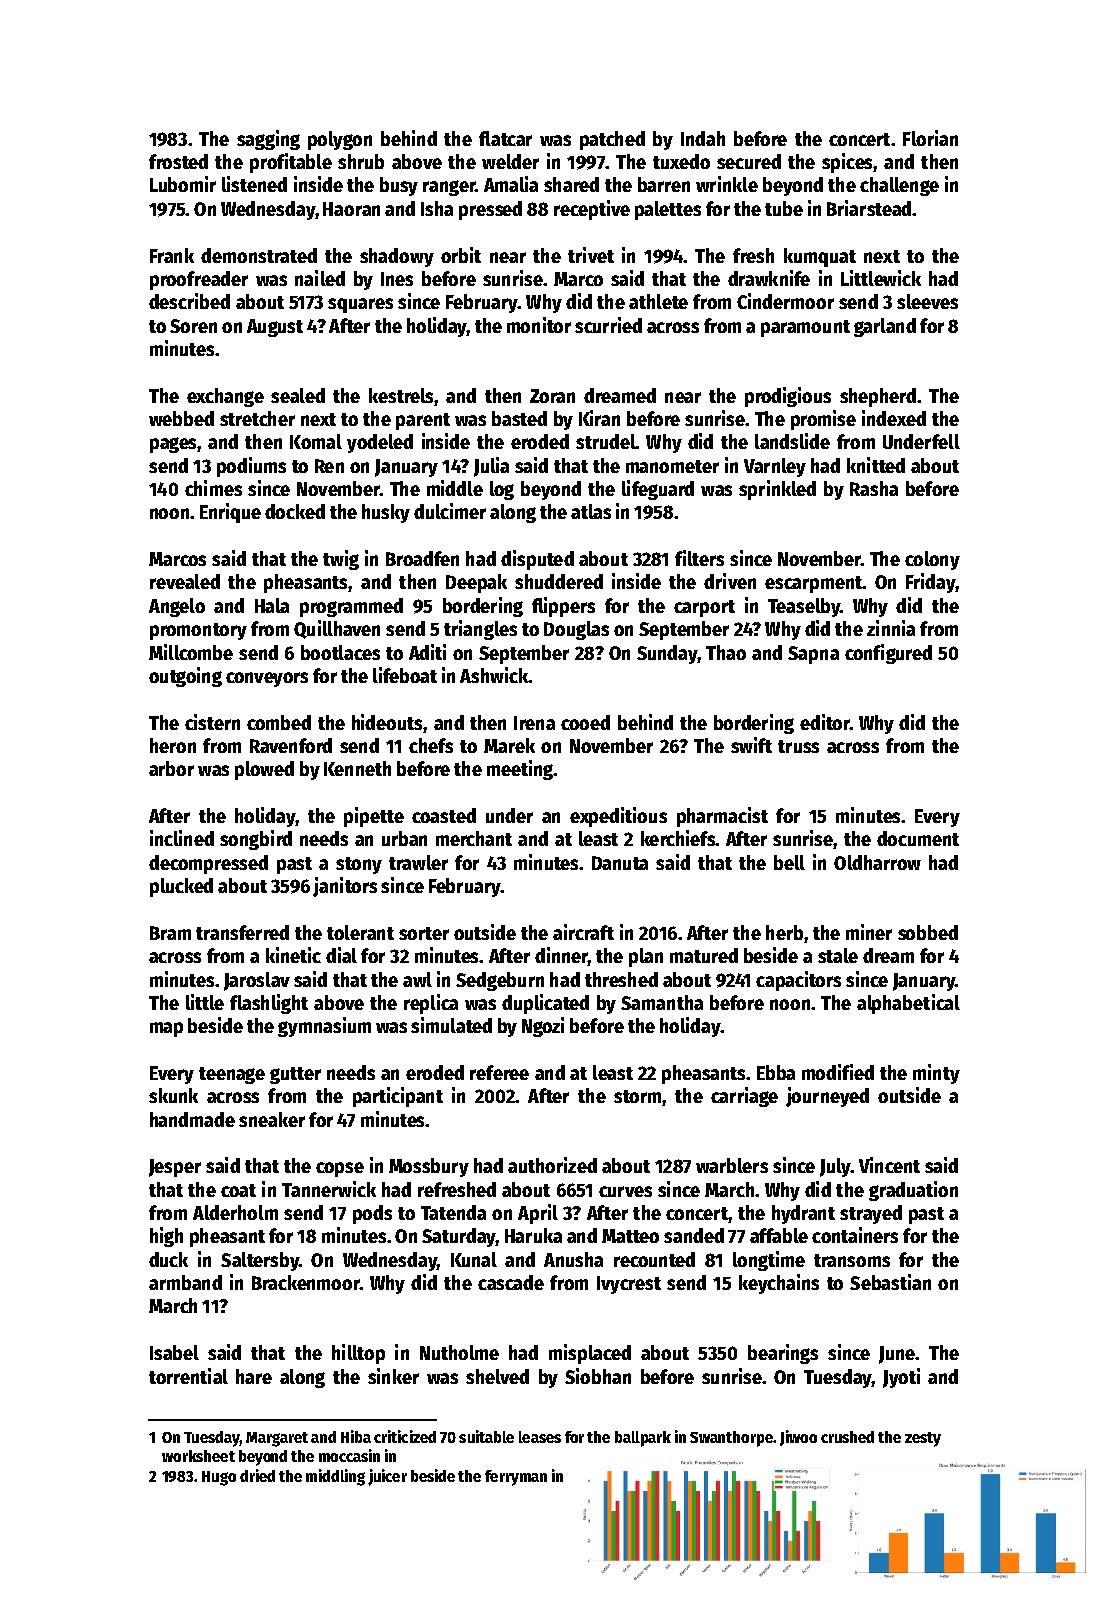 The height and width of the screenshot is (1604, 1108). Describe the element at coordinates (561, 956) in the screenshot. I see `dinner` at that location.
